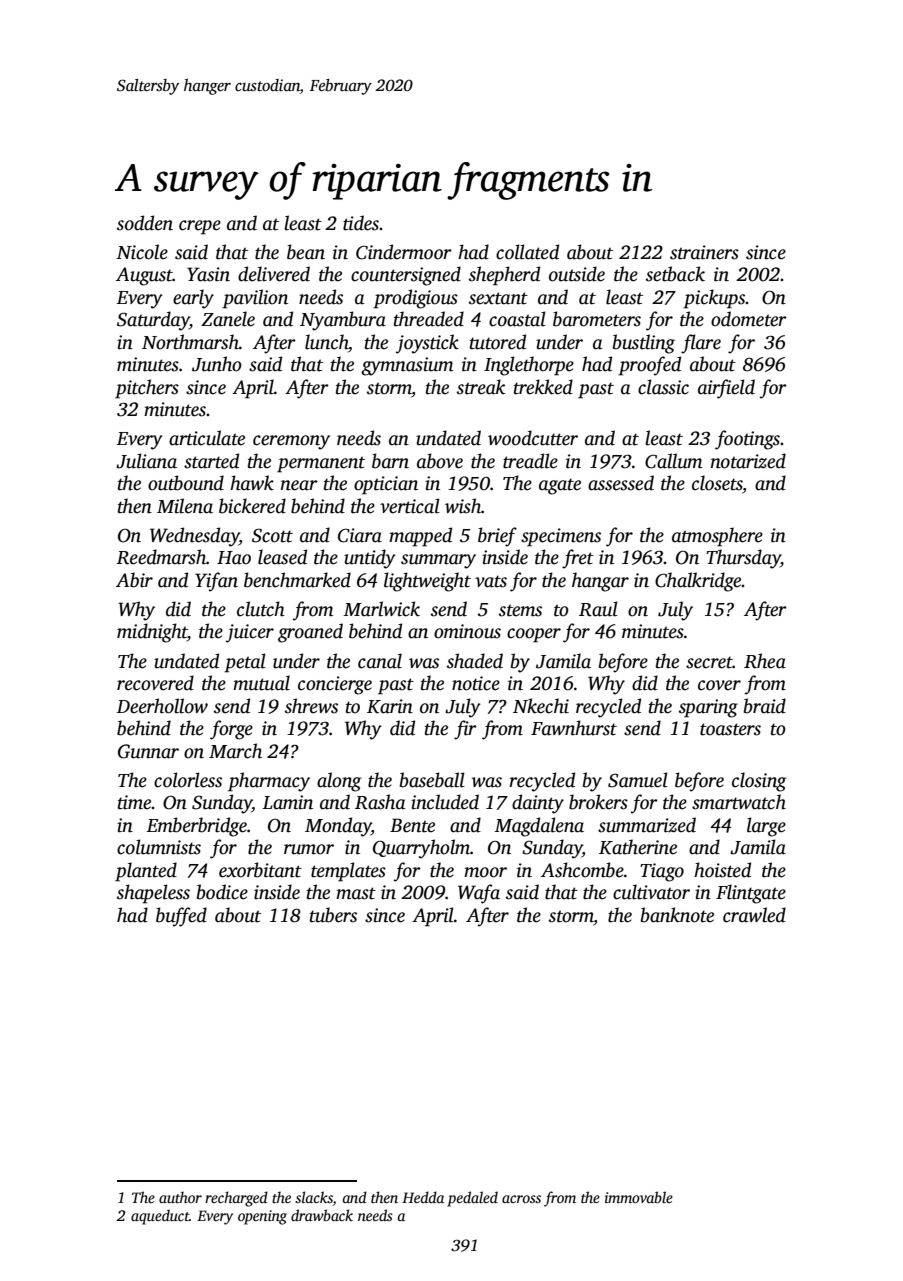  I want to click on tubers, so click(333, 915).
